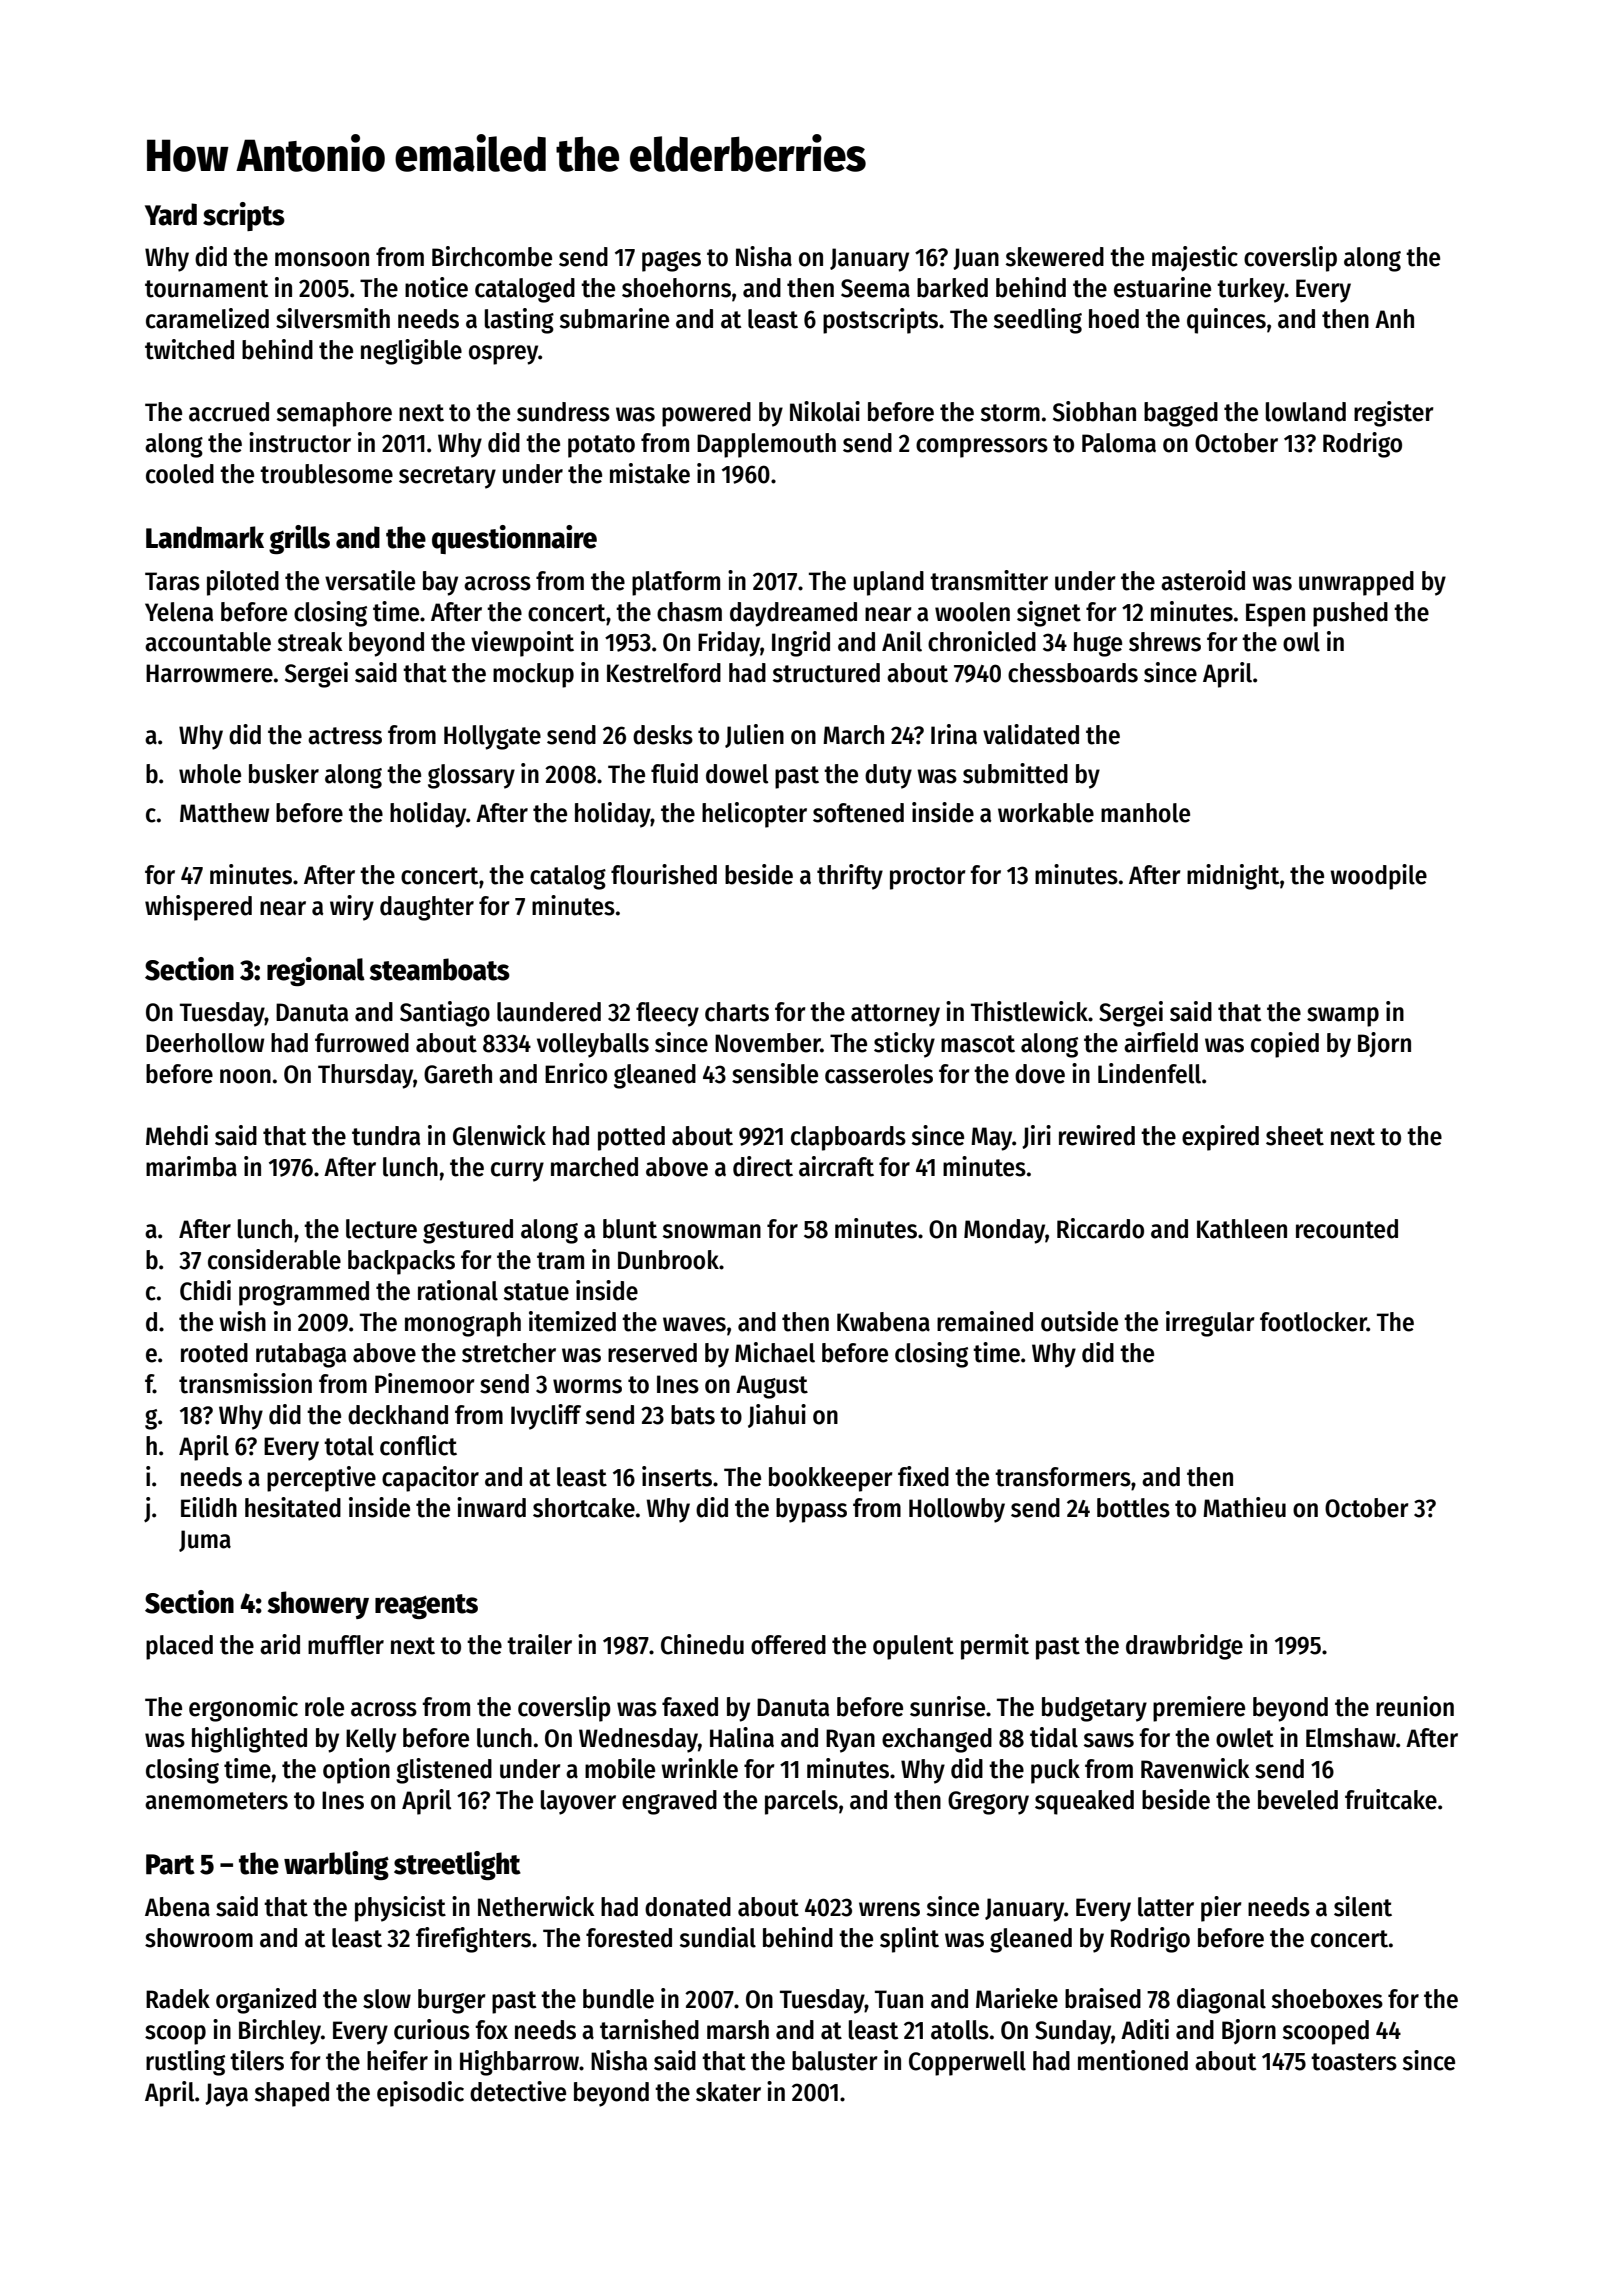 The image size is (1620, 2292). What do you see at coordinates (1356, 583) in the screenshot?
I see `unwrapped` at bounding box center [1356, 583].
